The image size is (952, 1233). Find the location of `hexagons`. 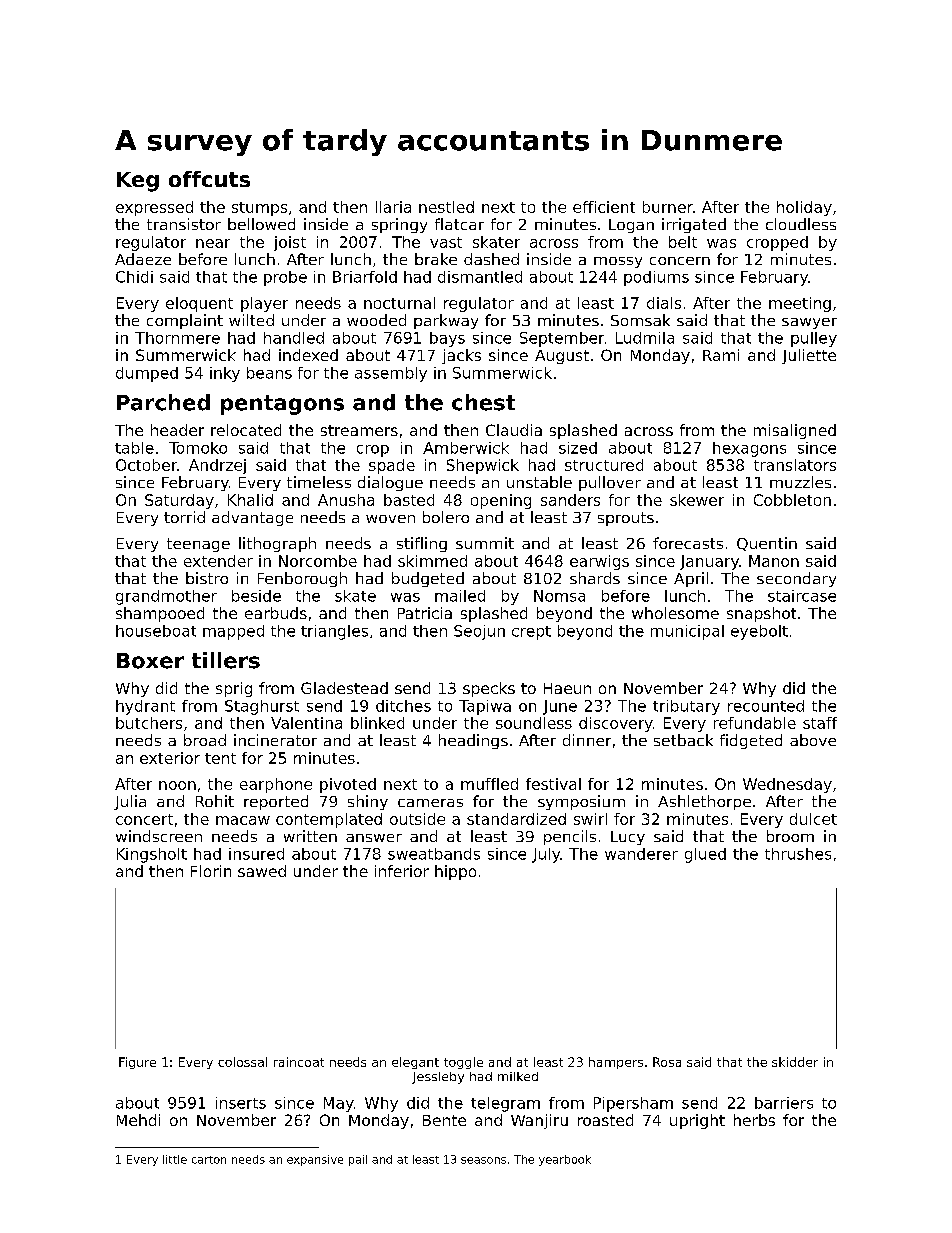

hexagons is located at coordinates (749, 449).
